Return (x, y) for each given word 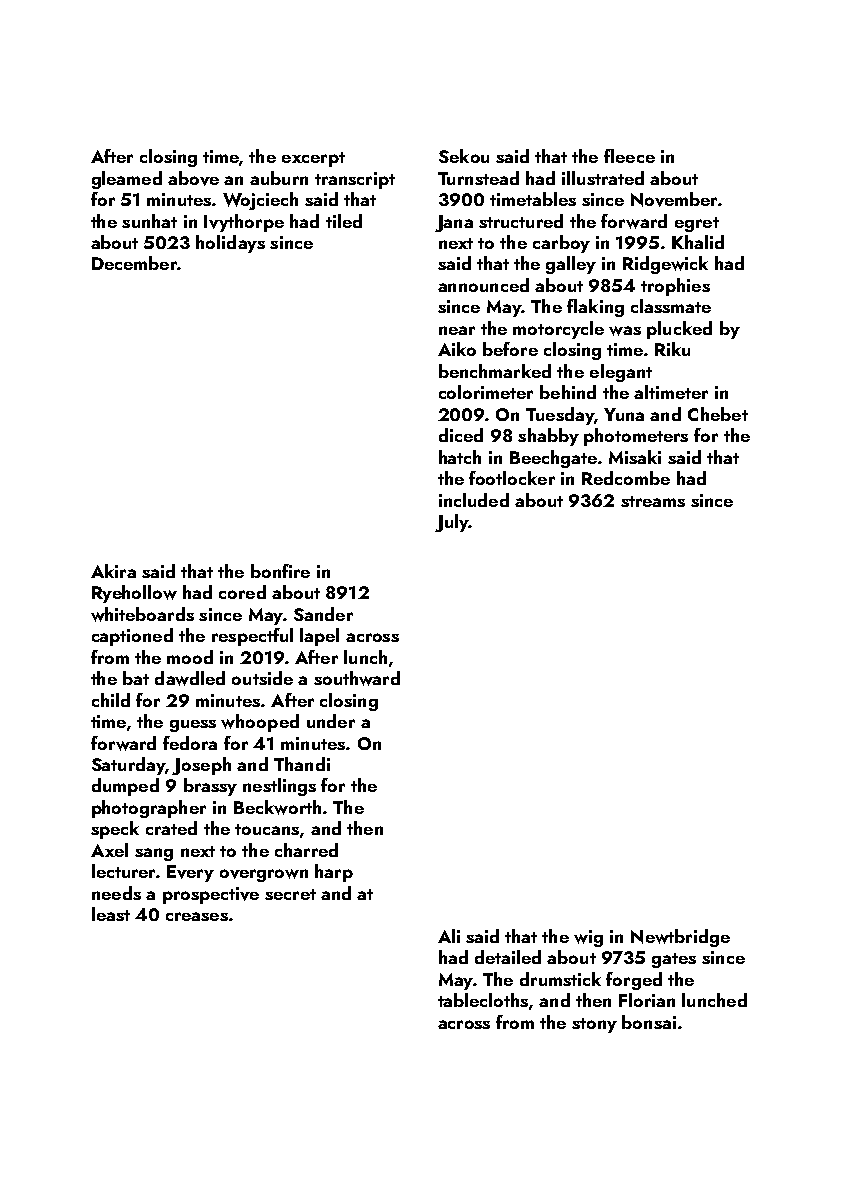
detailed (508, 957)
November (674, 199)
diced (461, 435)
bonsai (649, 1022)
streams (653, 501)
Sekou (464, 156)
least (111, 914)
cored (242, 592)
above (193, 178)
